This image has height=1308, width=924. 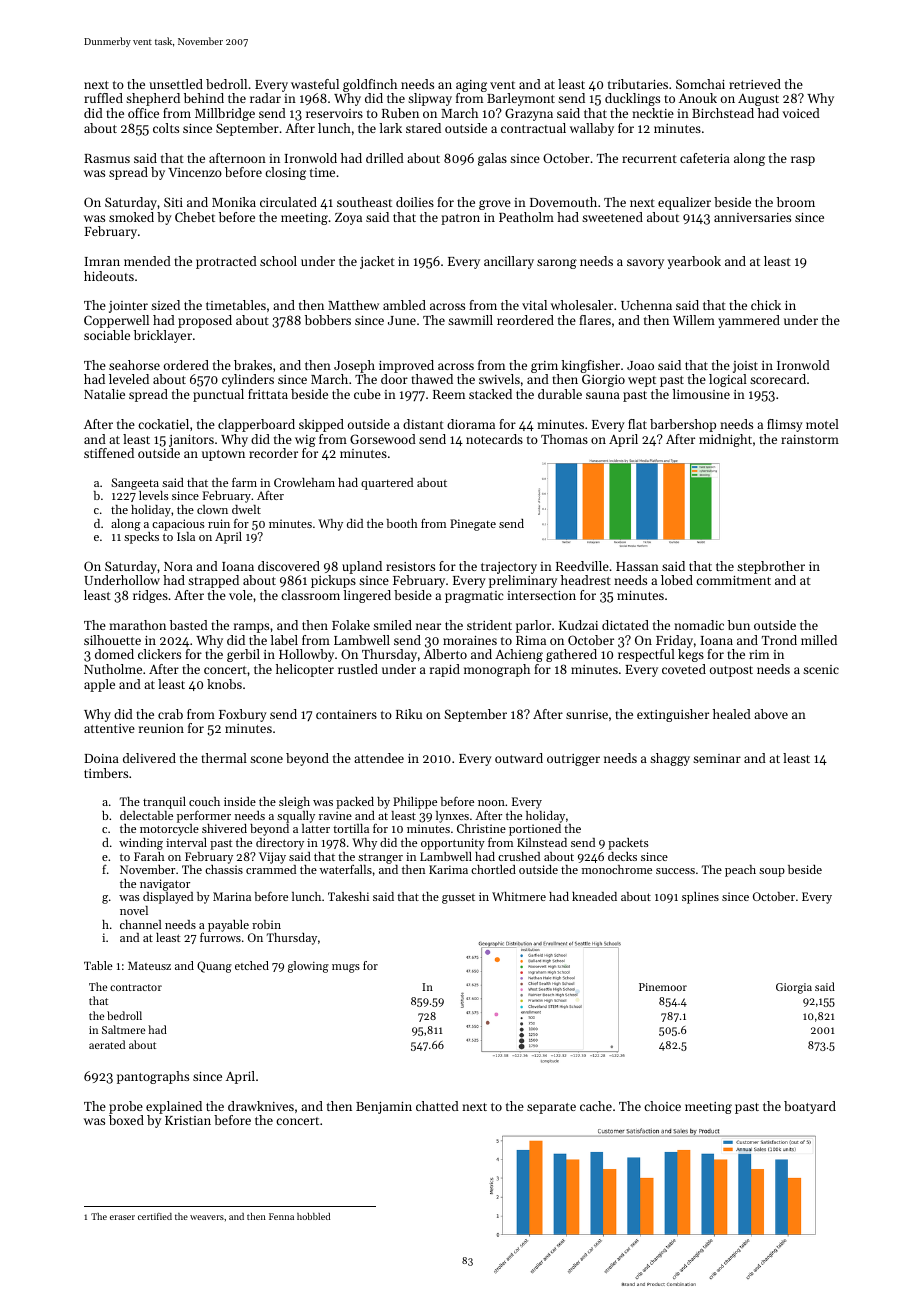 What do you see at coordinates (544, 367) in the image?
I see `grim` at bounding box center [544, 367].
